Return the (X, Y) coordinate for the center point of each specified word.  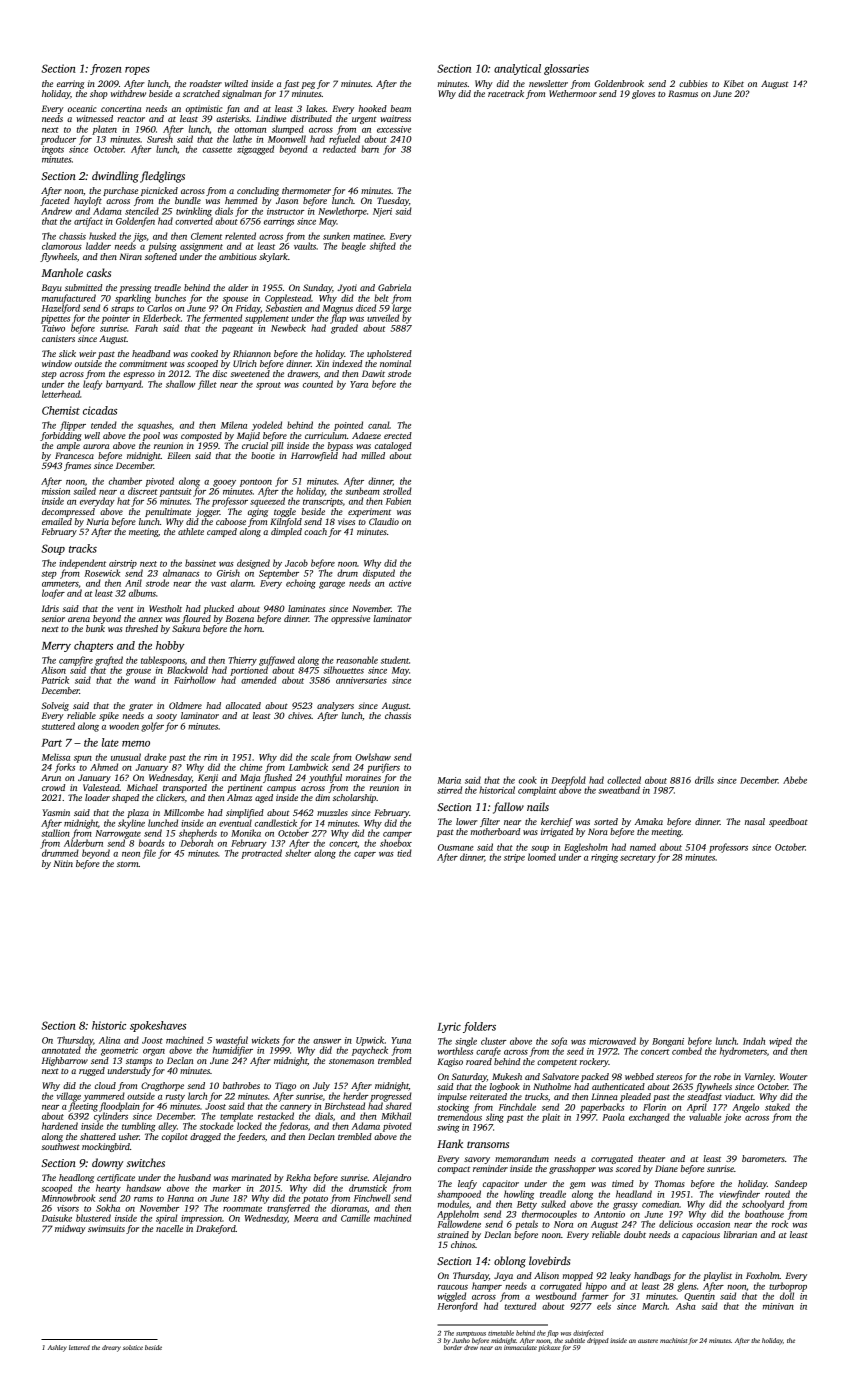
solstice (133, 1347)
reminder (490, 1168)
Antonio (609, 1214)
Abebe (795, 780)
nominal (395, 363)
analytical (517, 69)
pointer (116, 319)
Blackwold (187, 670)
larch (197, 1096)
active (400, 583)
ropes (137, 71)
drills (704, 780)
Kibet (733, 83)
